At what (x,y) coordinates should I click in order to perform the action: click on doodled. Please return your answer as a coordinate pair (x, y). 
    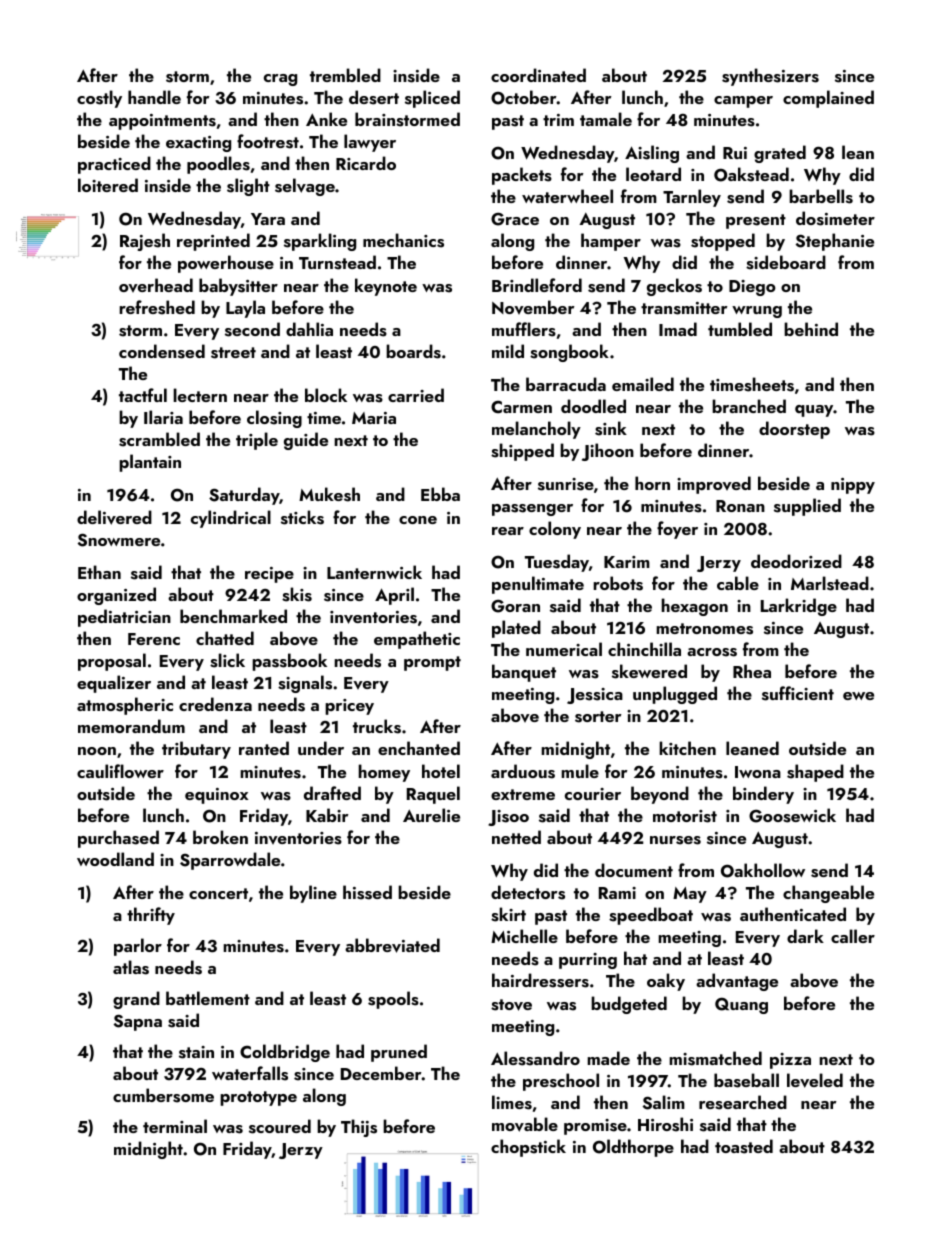
    Looking at the image, I should click on (593, 406).
